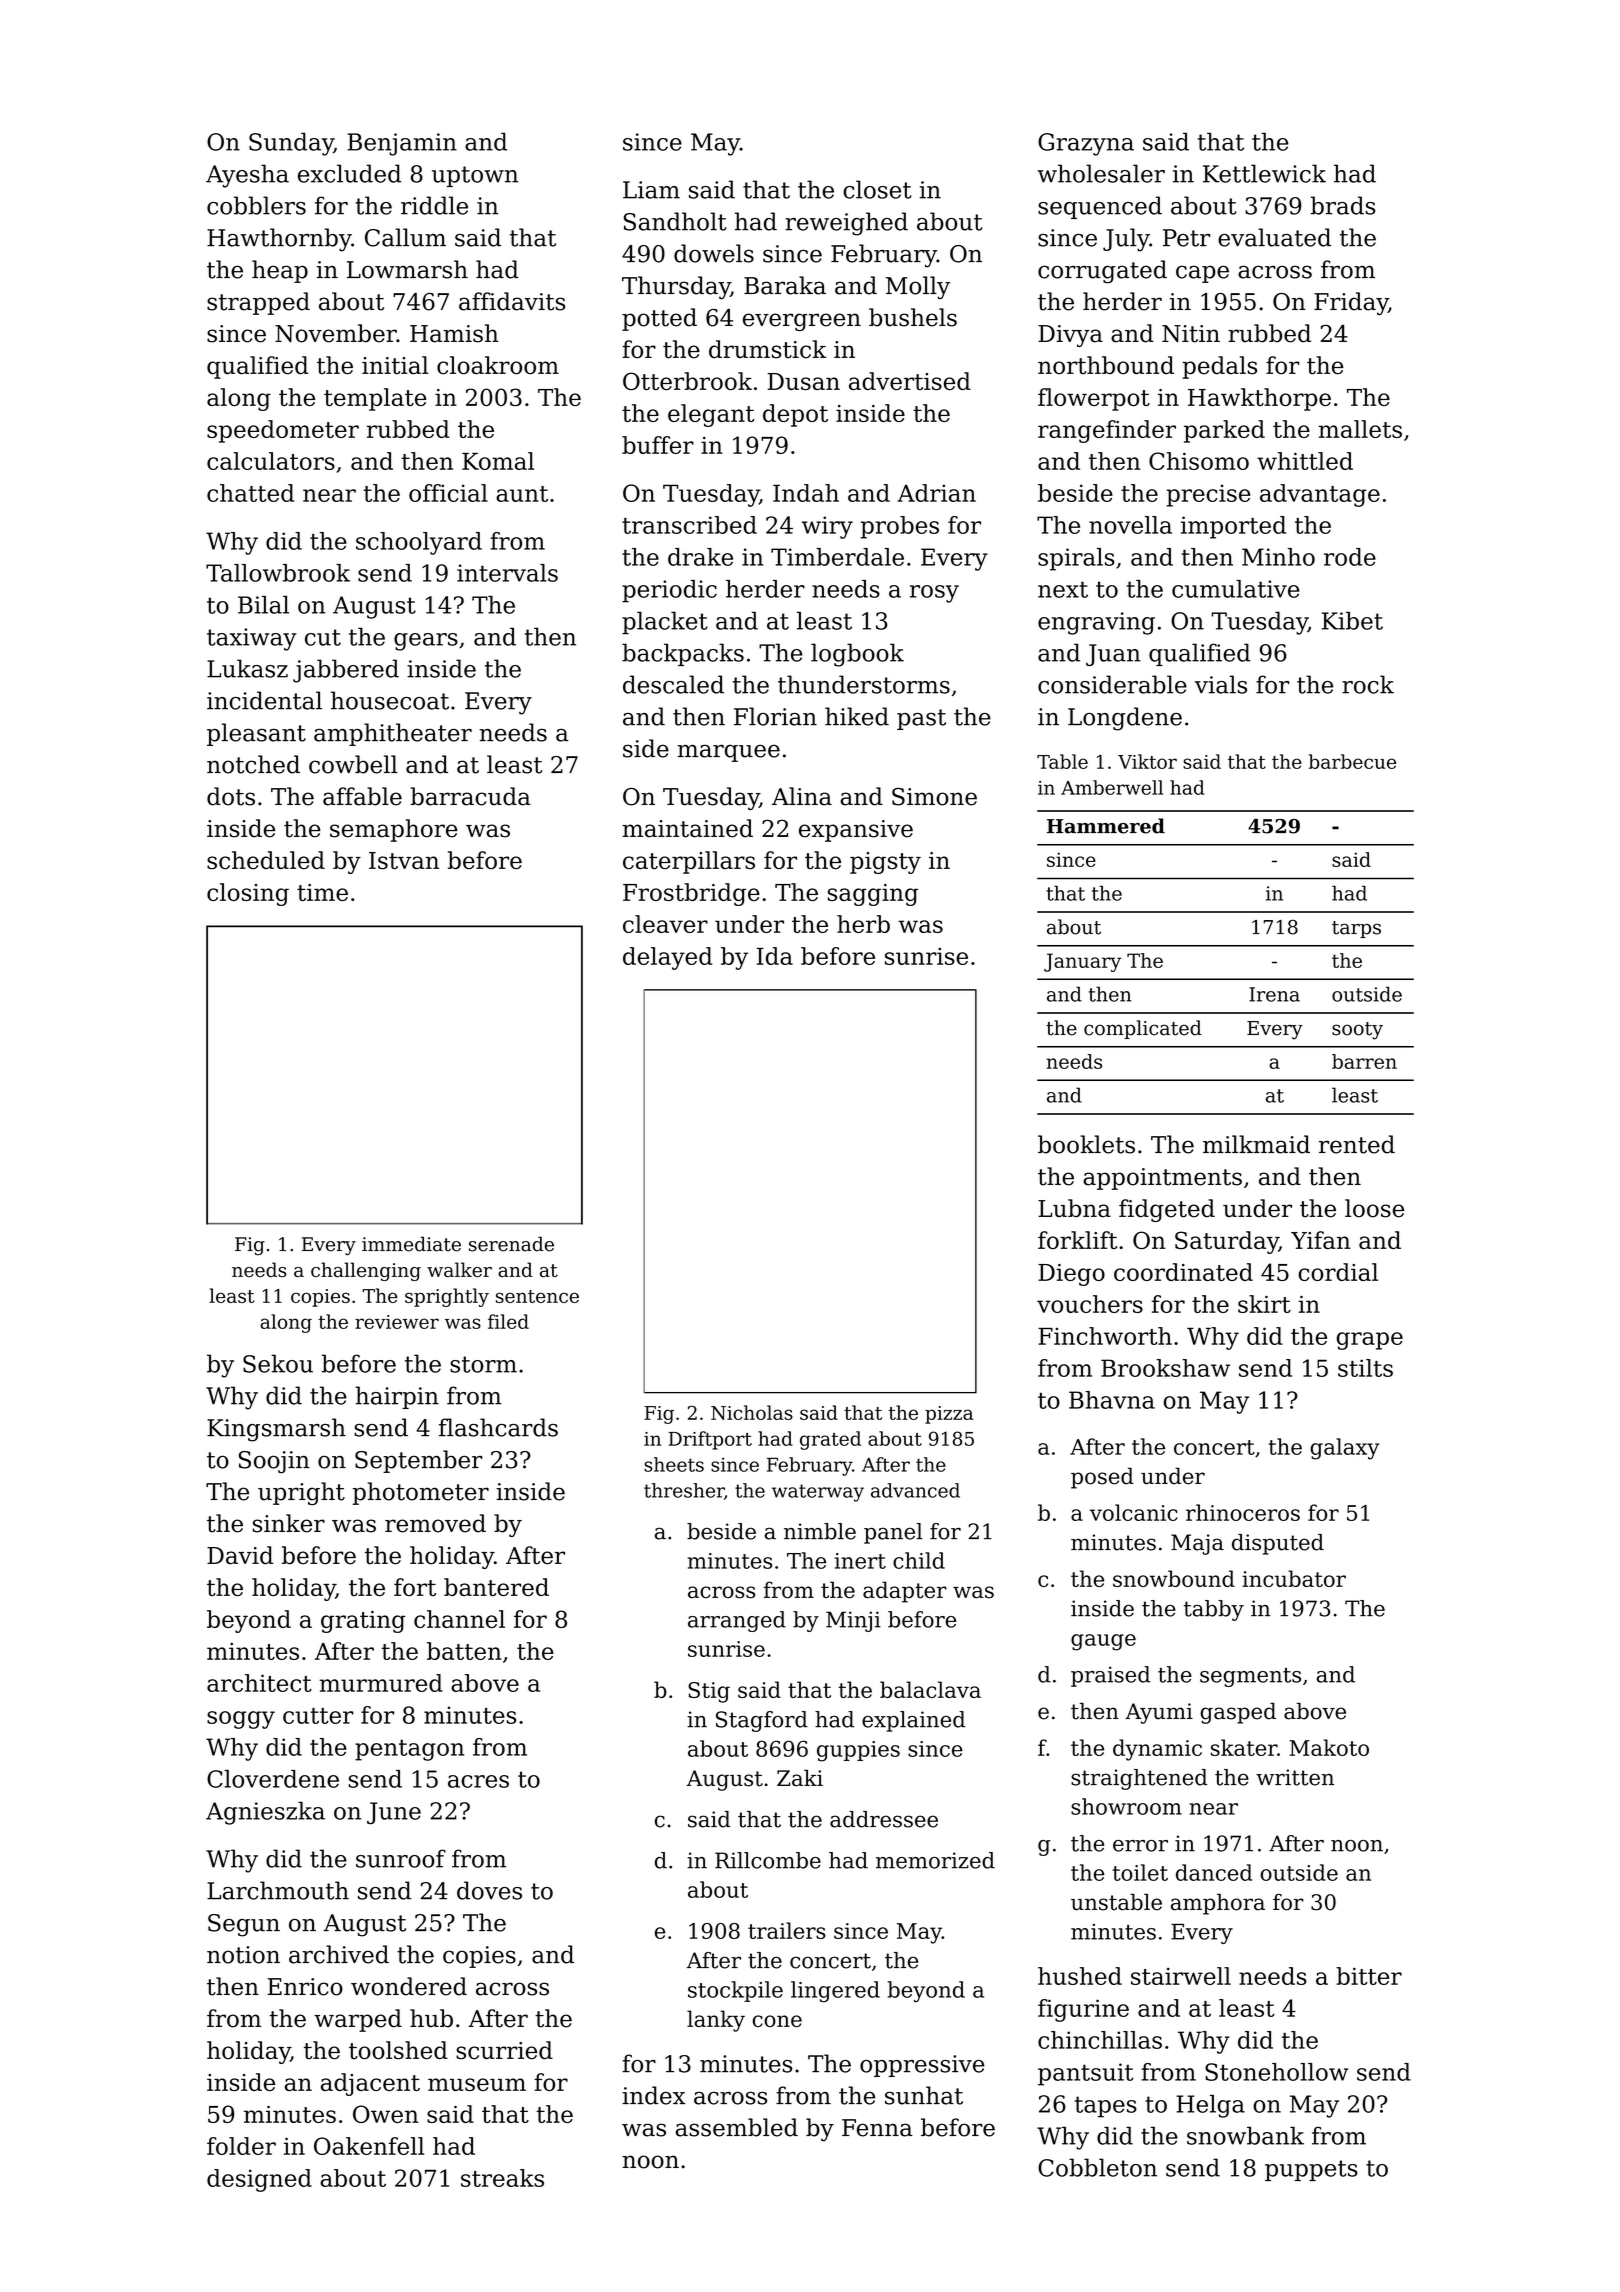  Describe the element at coordinates (259, 2180) in the document. I see `designed` at that location.
